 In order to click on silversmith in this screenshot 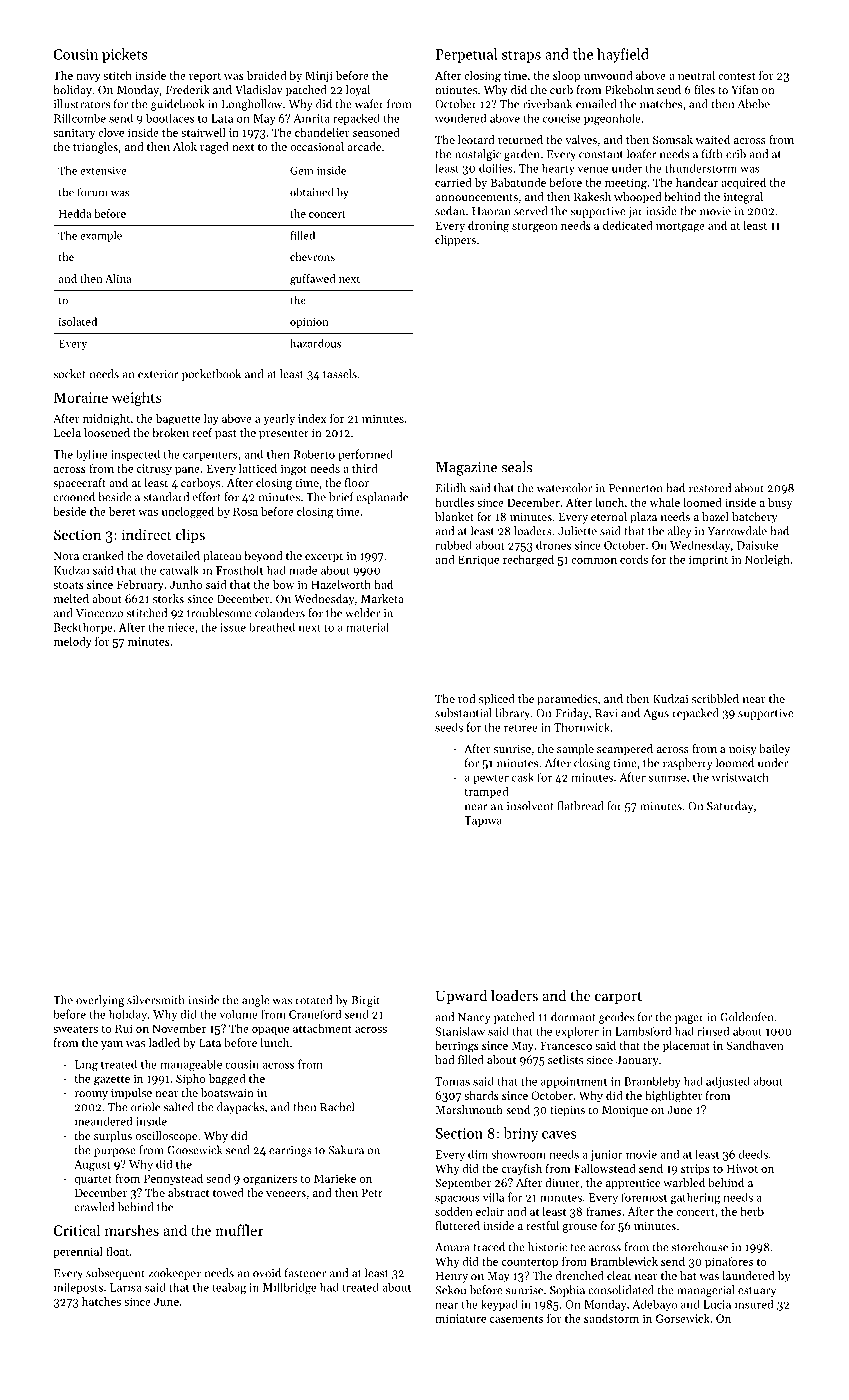, I will do `click(155, 1000)`.
